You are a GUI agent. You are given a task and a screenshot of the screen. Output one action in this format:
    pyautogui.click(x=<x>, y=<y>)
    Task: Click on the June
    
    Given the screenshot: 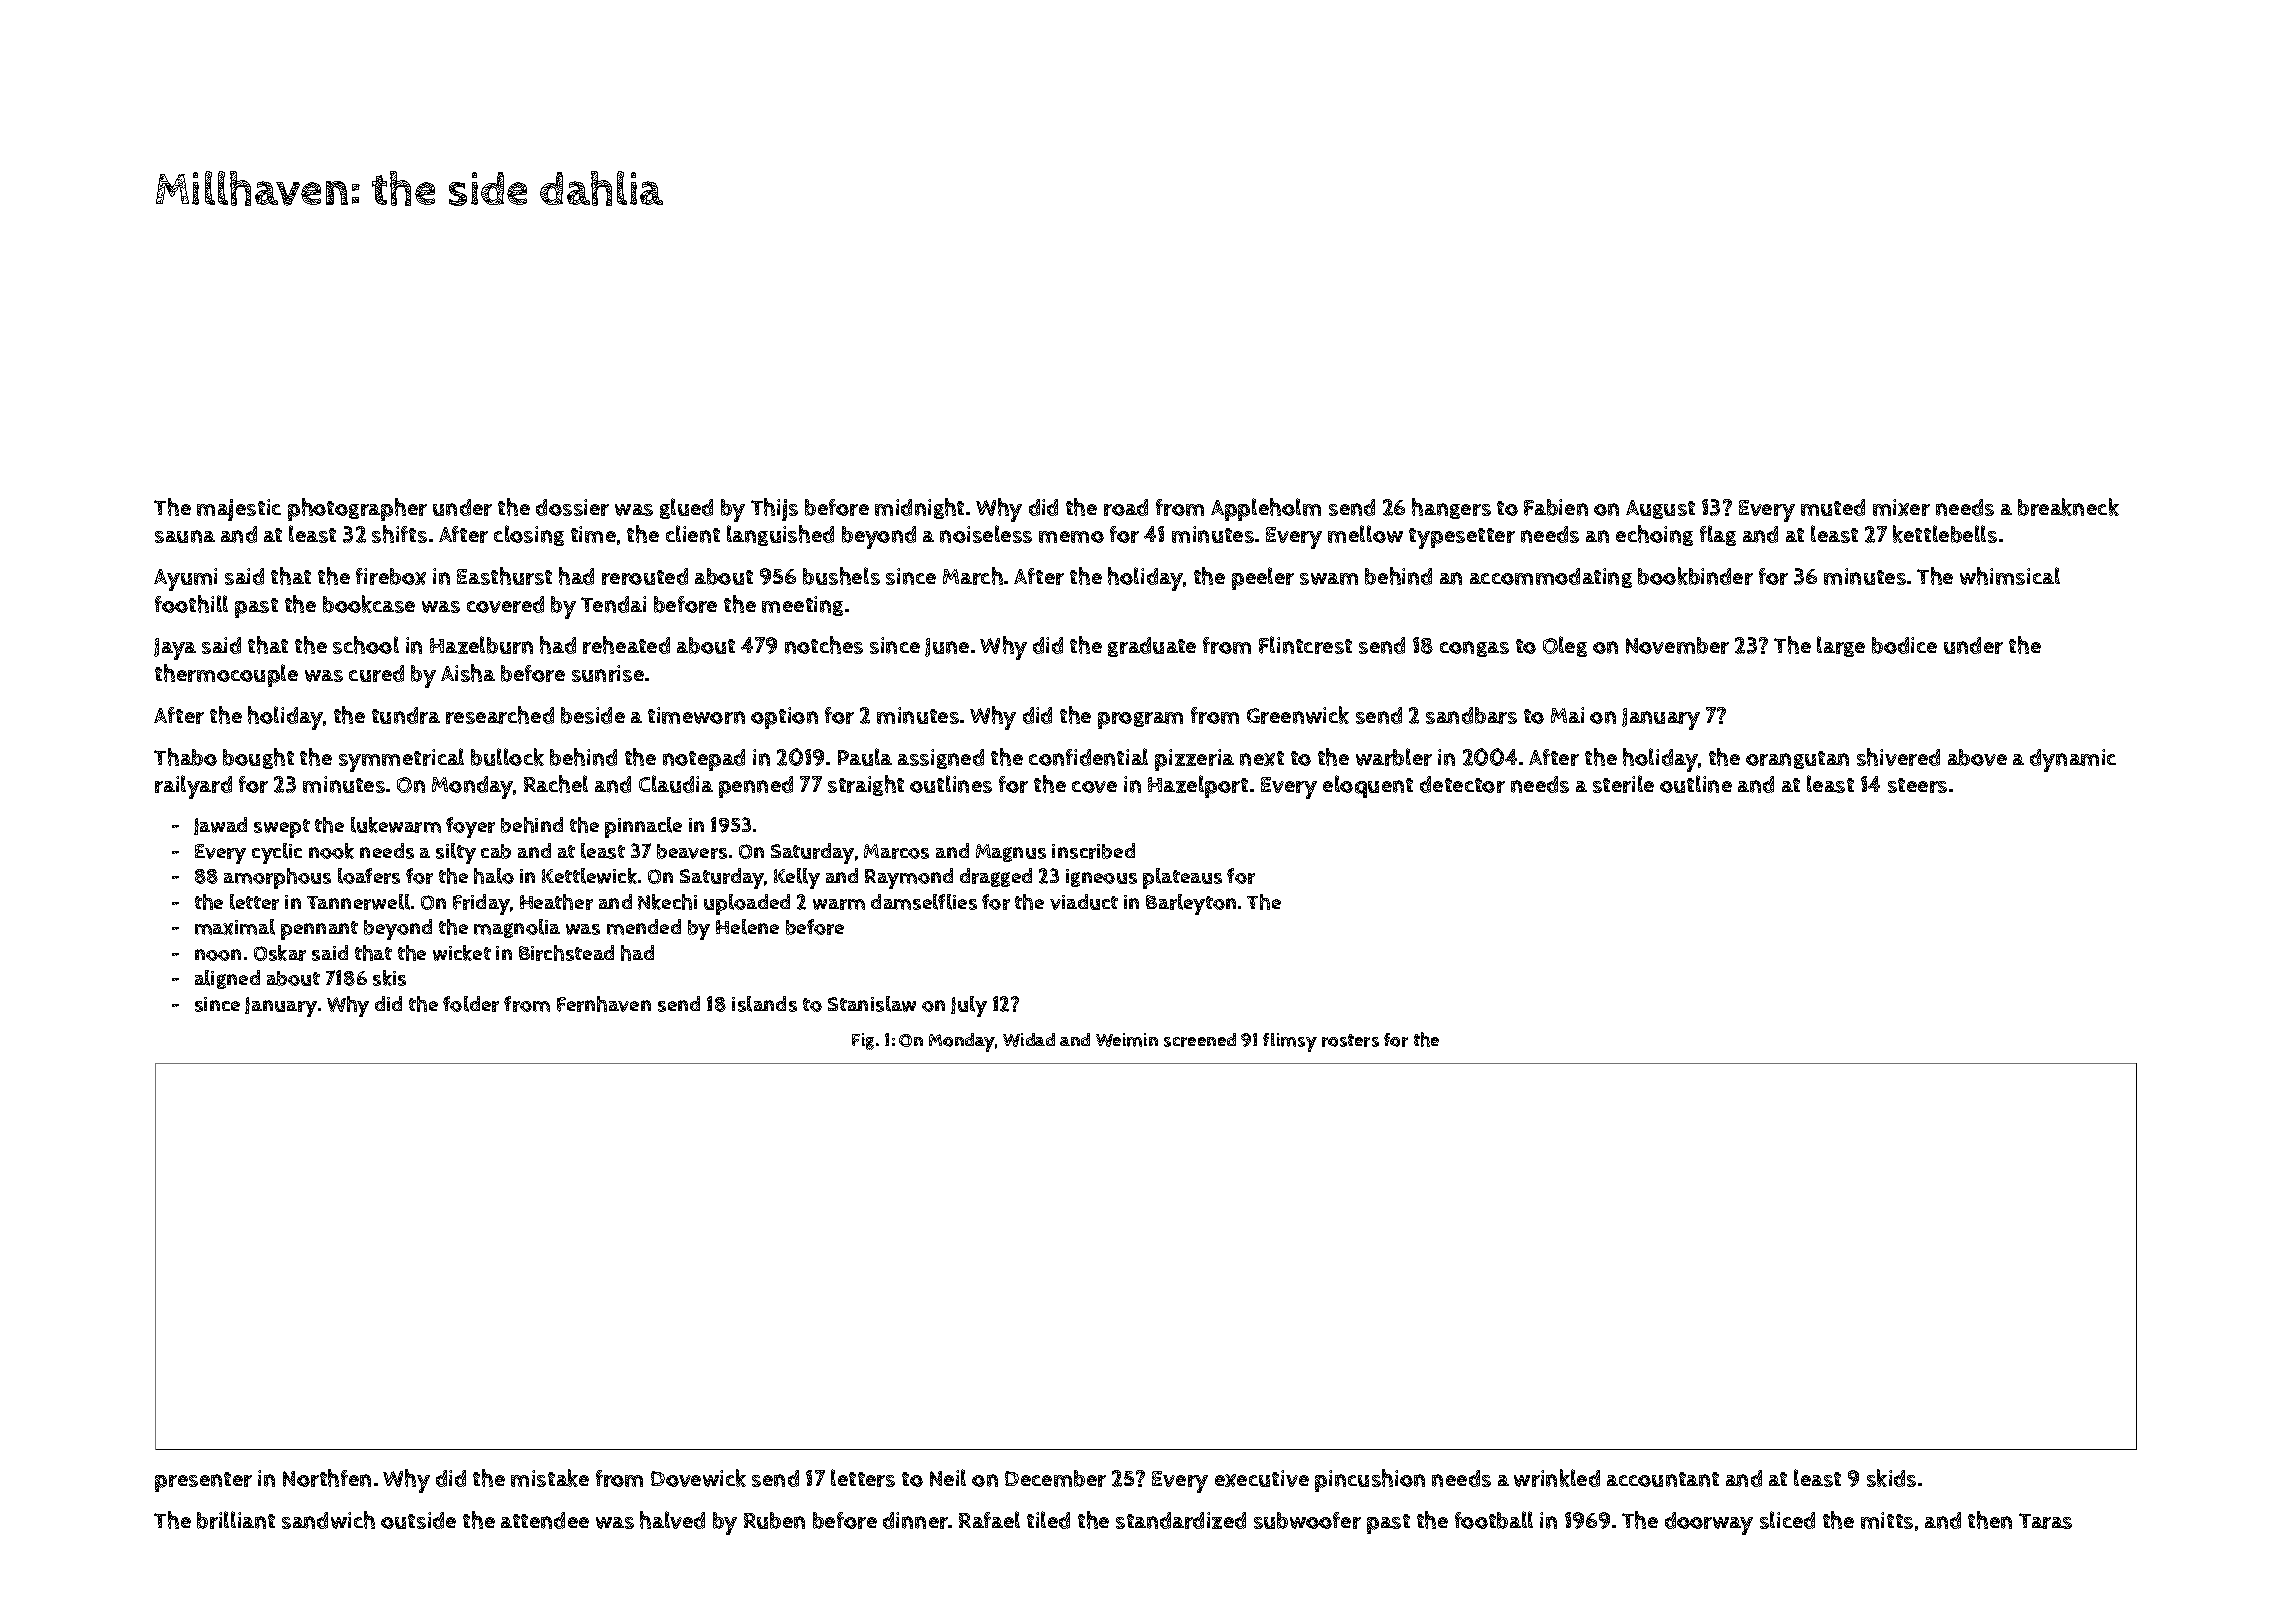 What is the action you would take?
    pyautogui.click(x=947, y=647)
